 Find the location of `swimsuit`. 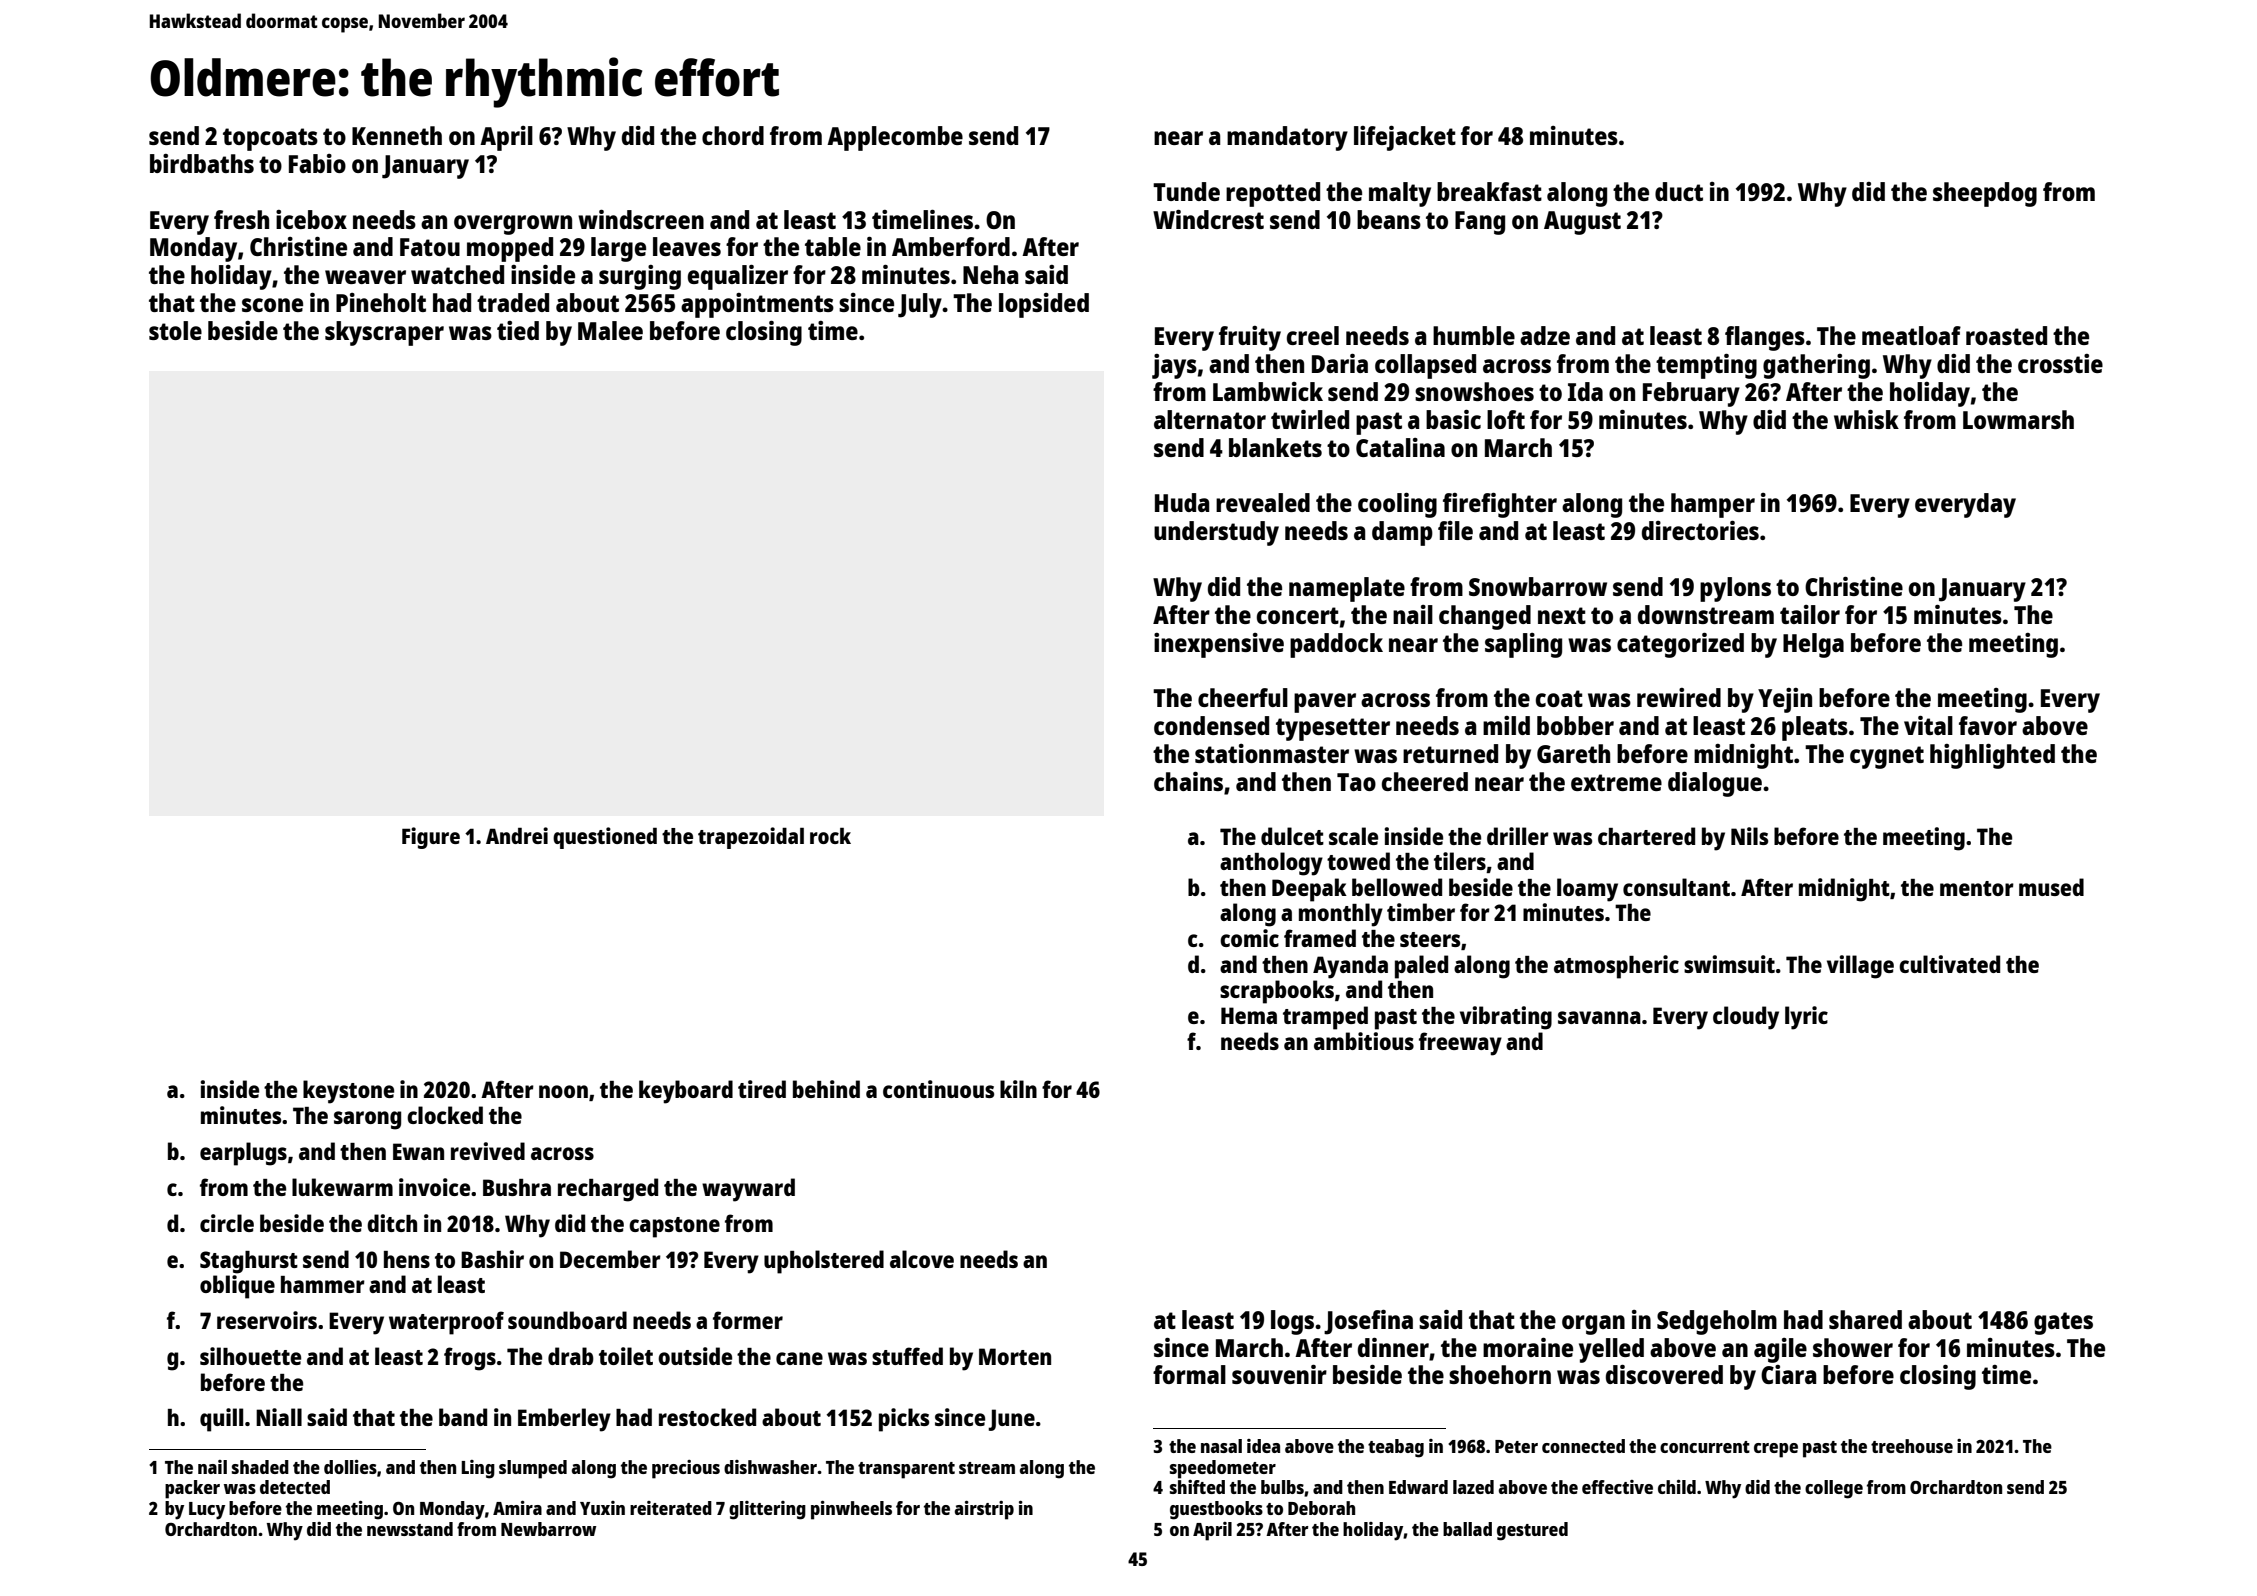

swimsuit is located at coordinates (1729, 964).
